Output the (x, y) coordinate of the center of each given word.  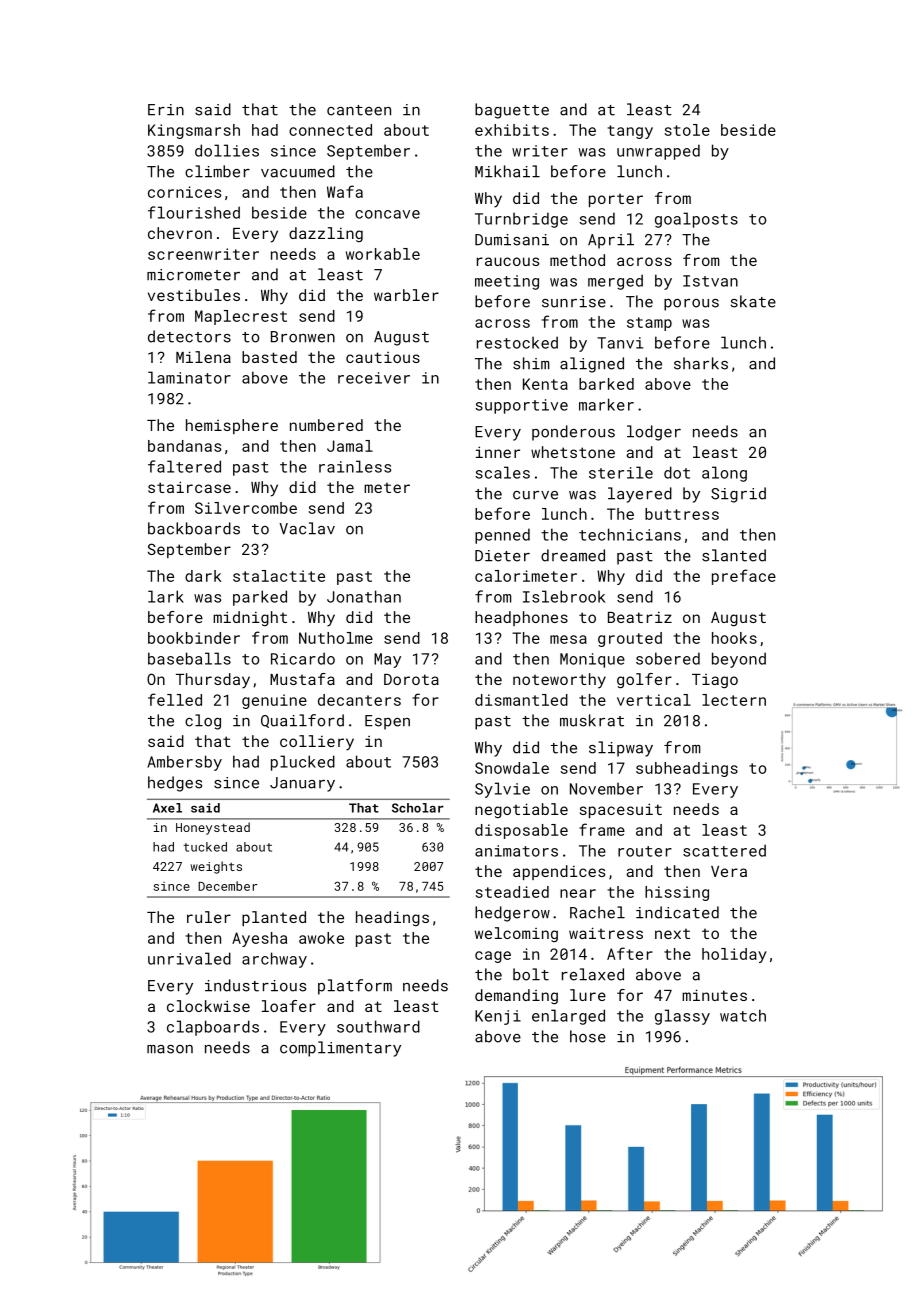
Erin (166, 109)
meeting (507, 282)
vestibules (194, 295)
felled (175, 699)
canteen (359, 110)
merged (615, 282)
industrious (255, 985)
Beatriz (640, 617)
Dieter (502, 556)
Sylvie (502, 790)
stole (687, 130)
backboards (194, 528)
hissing (677, 893)
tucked (205, 847)
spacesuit (621, 810)
